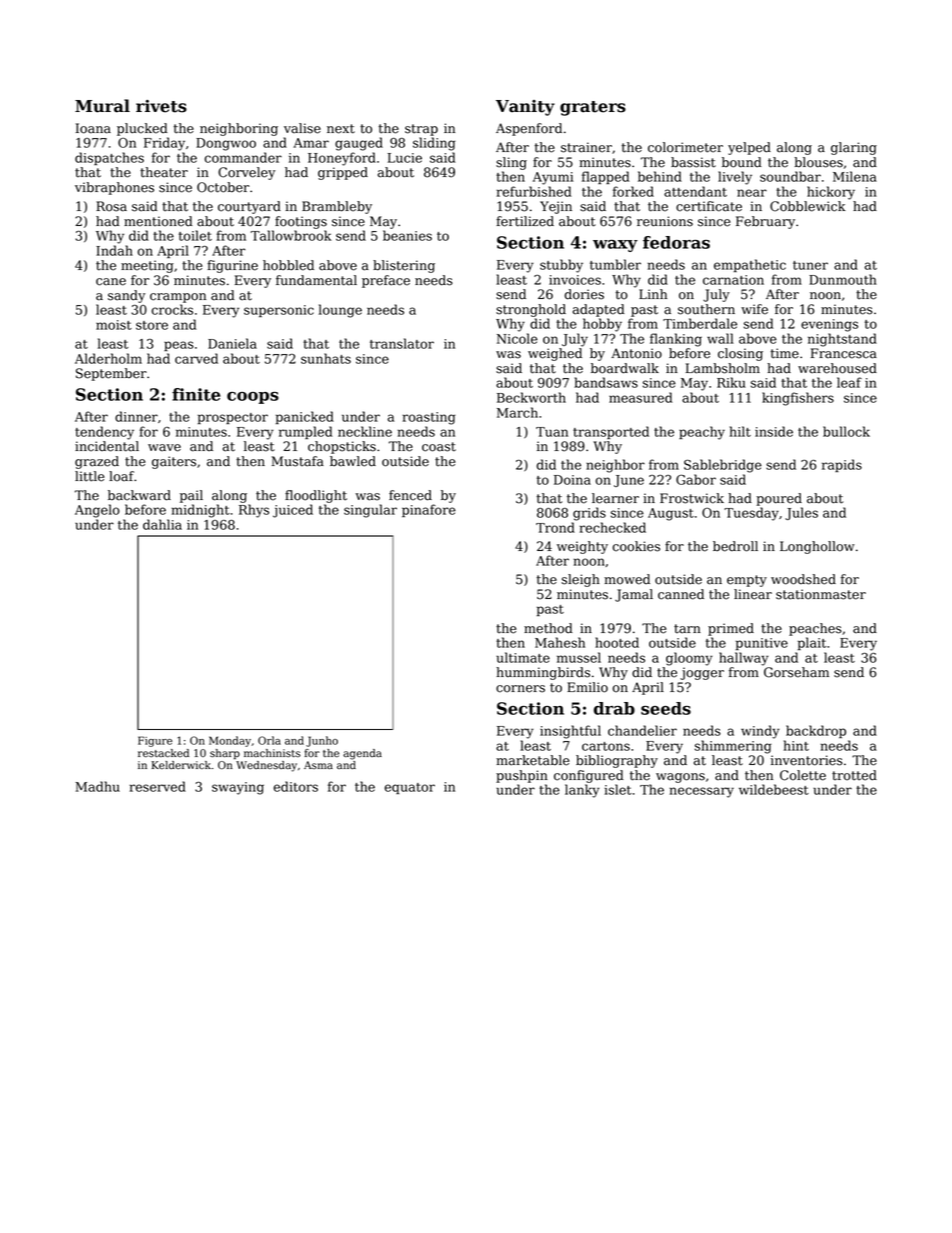  Describe the element at coordinates (254, 511) in the screenshot. I see `Rhys` at that location.
